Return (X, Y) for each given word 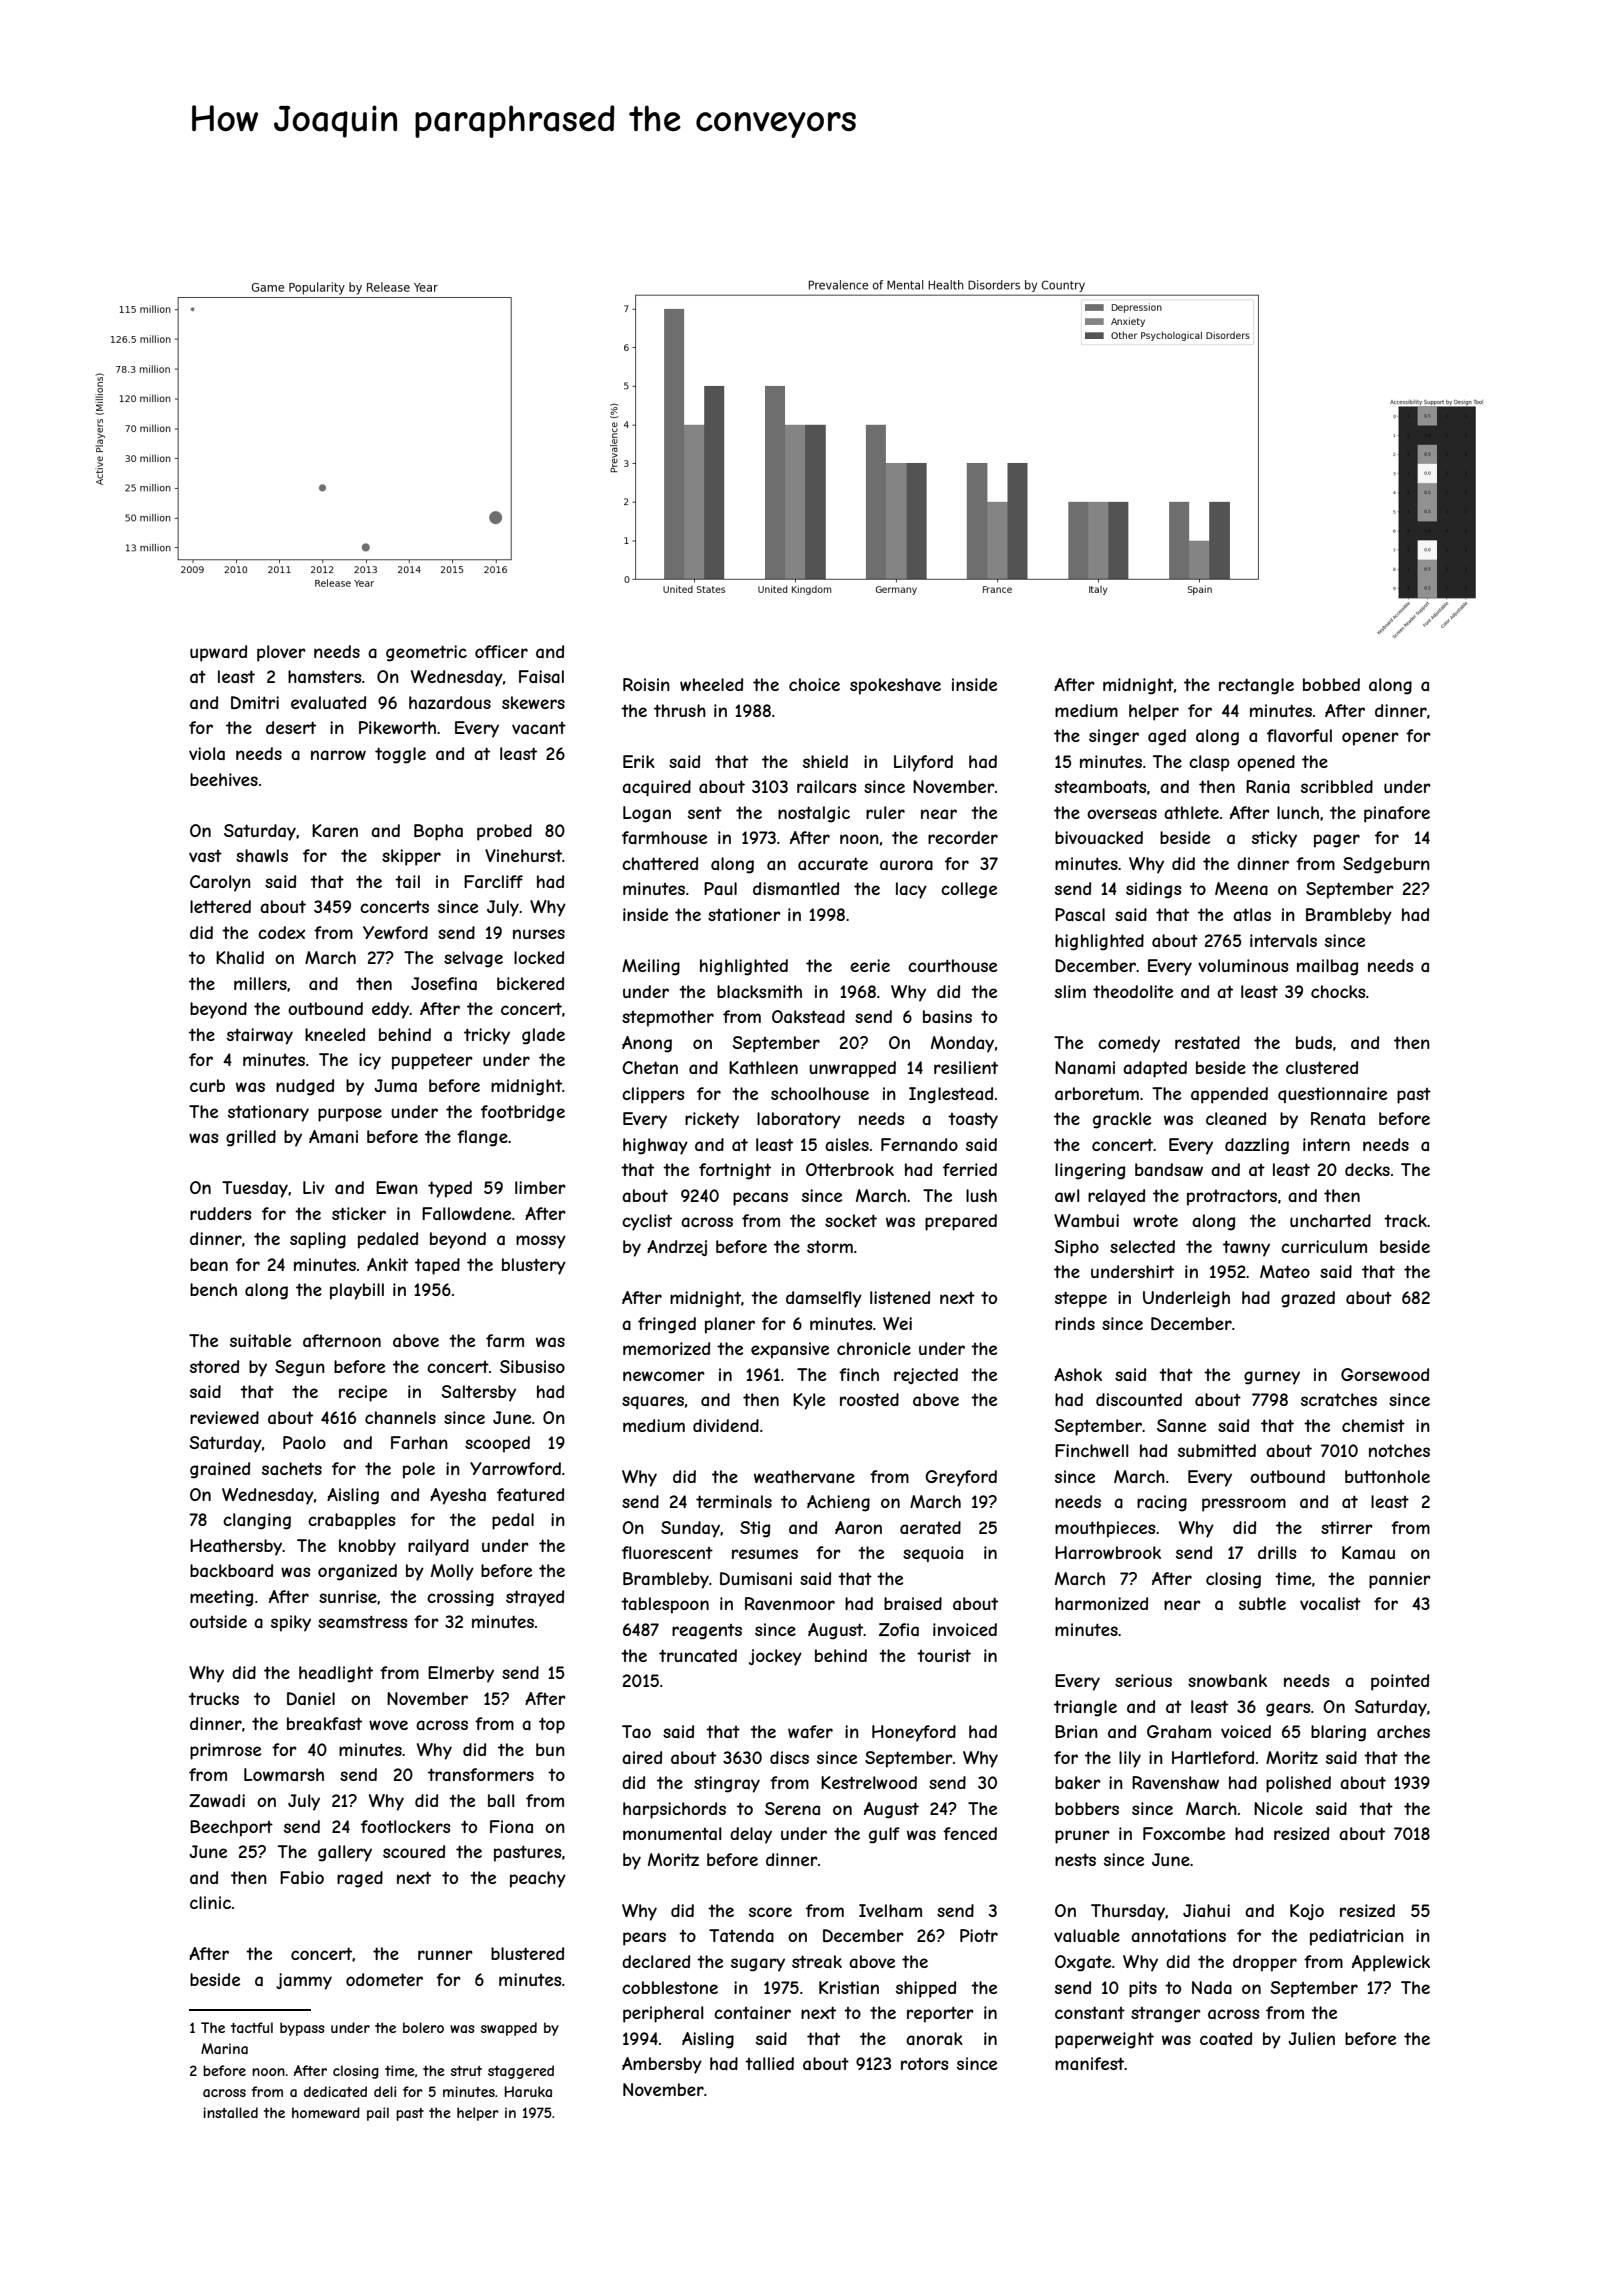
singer (1114, 737)
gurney (1272, 1378)
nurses (539, 934)
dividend (726, 1425)
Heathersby (236, 1547)
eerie (870, 965)
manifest (1090, 2063)
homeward (326, 2112)
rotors (924, 2064)
